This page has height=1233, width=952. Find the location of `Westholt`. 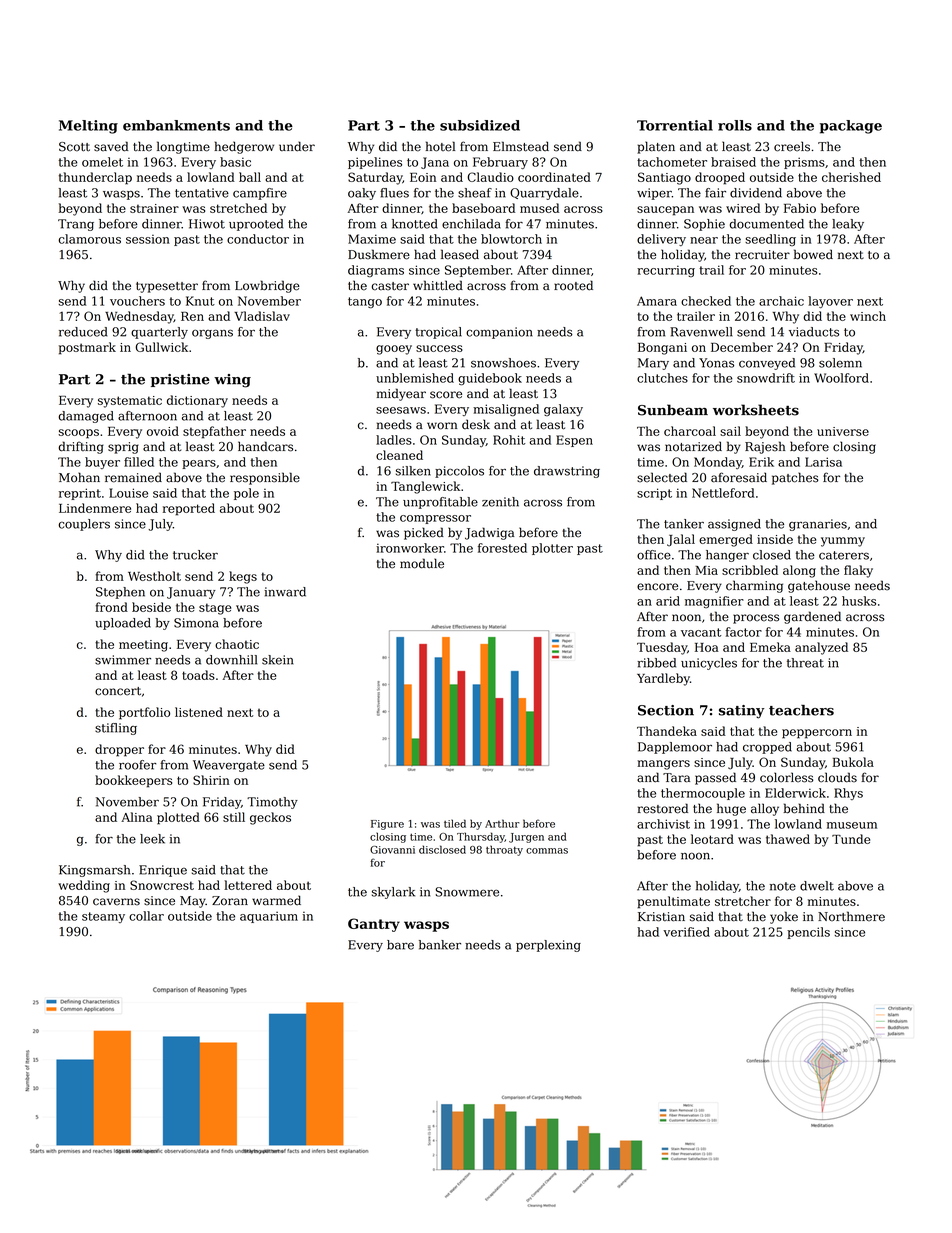

Westholt is located at coordinates (154, 576).
